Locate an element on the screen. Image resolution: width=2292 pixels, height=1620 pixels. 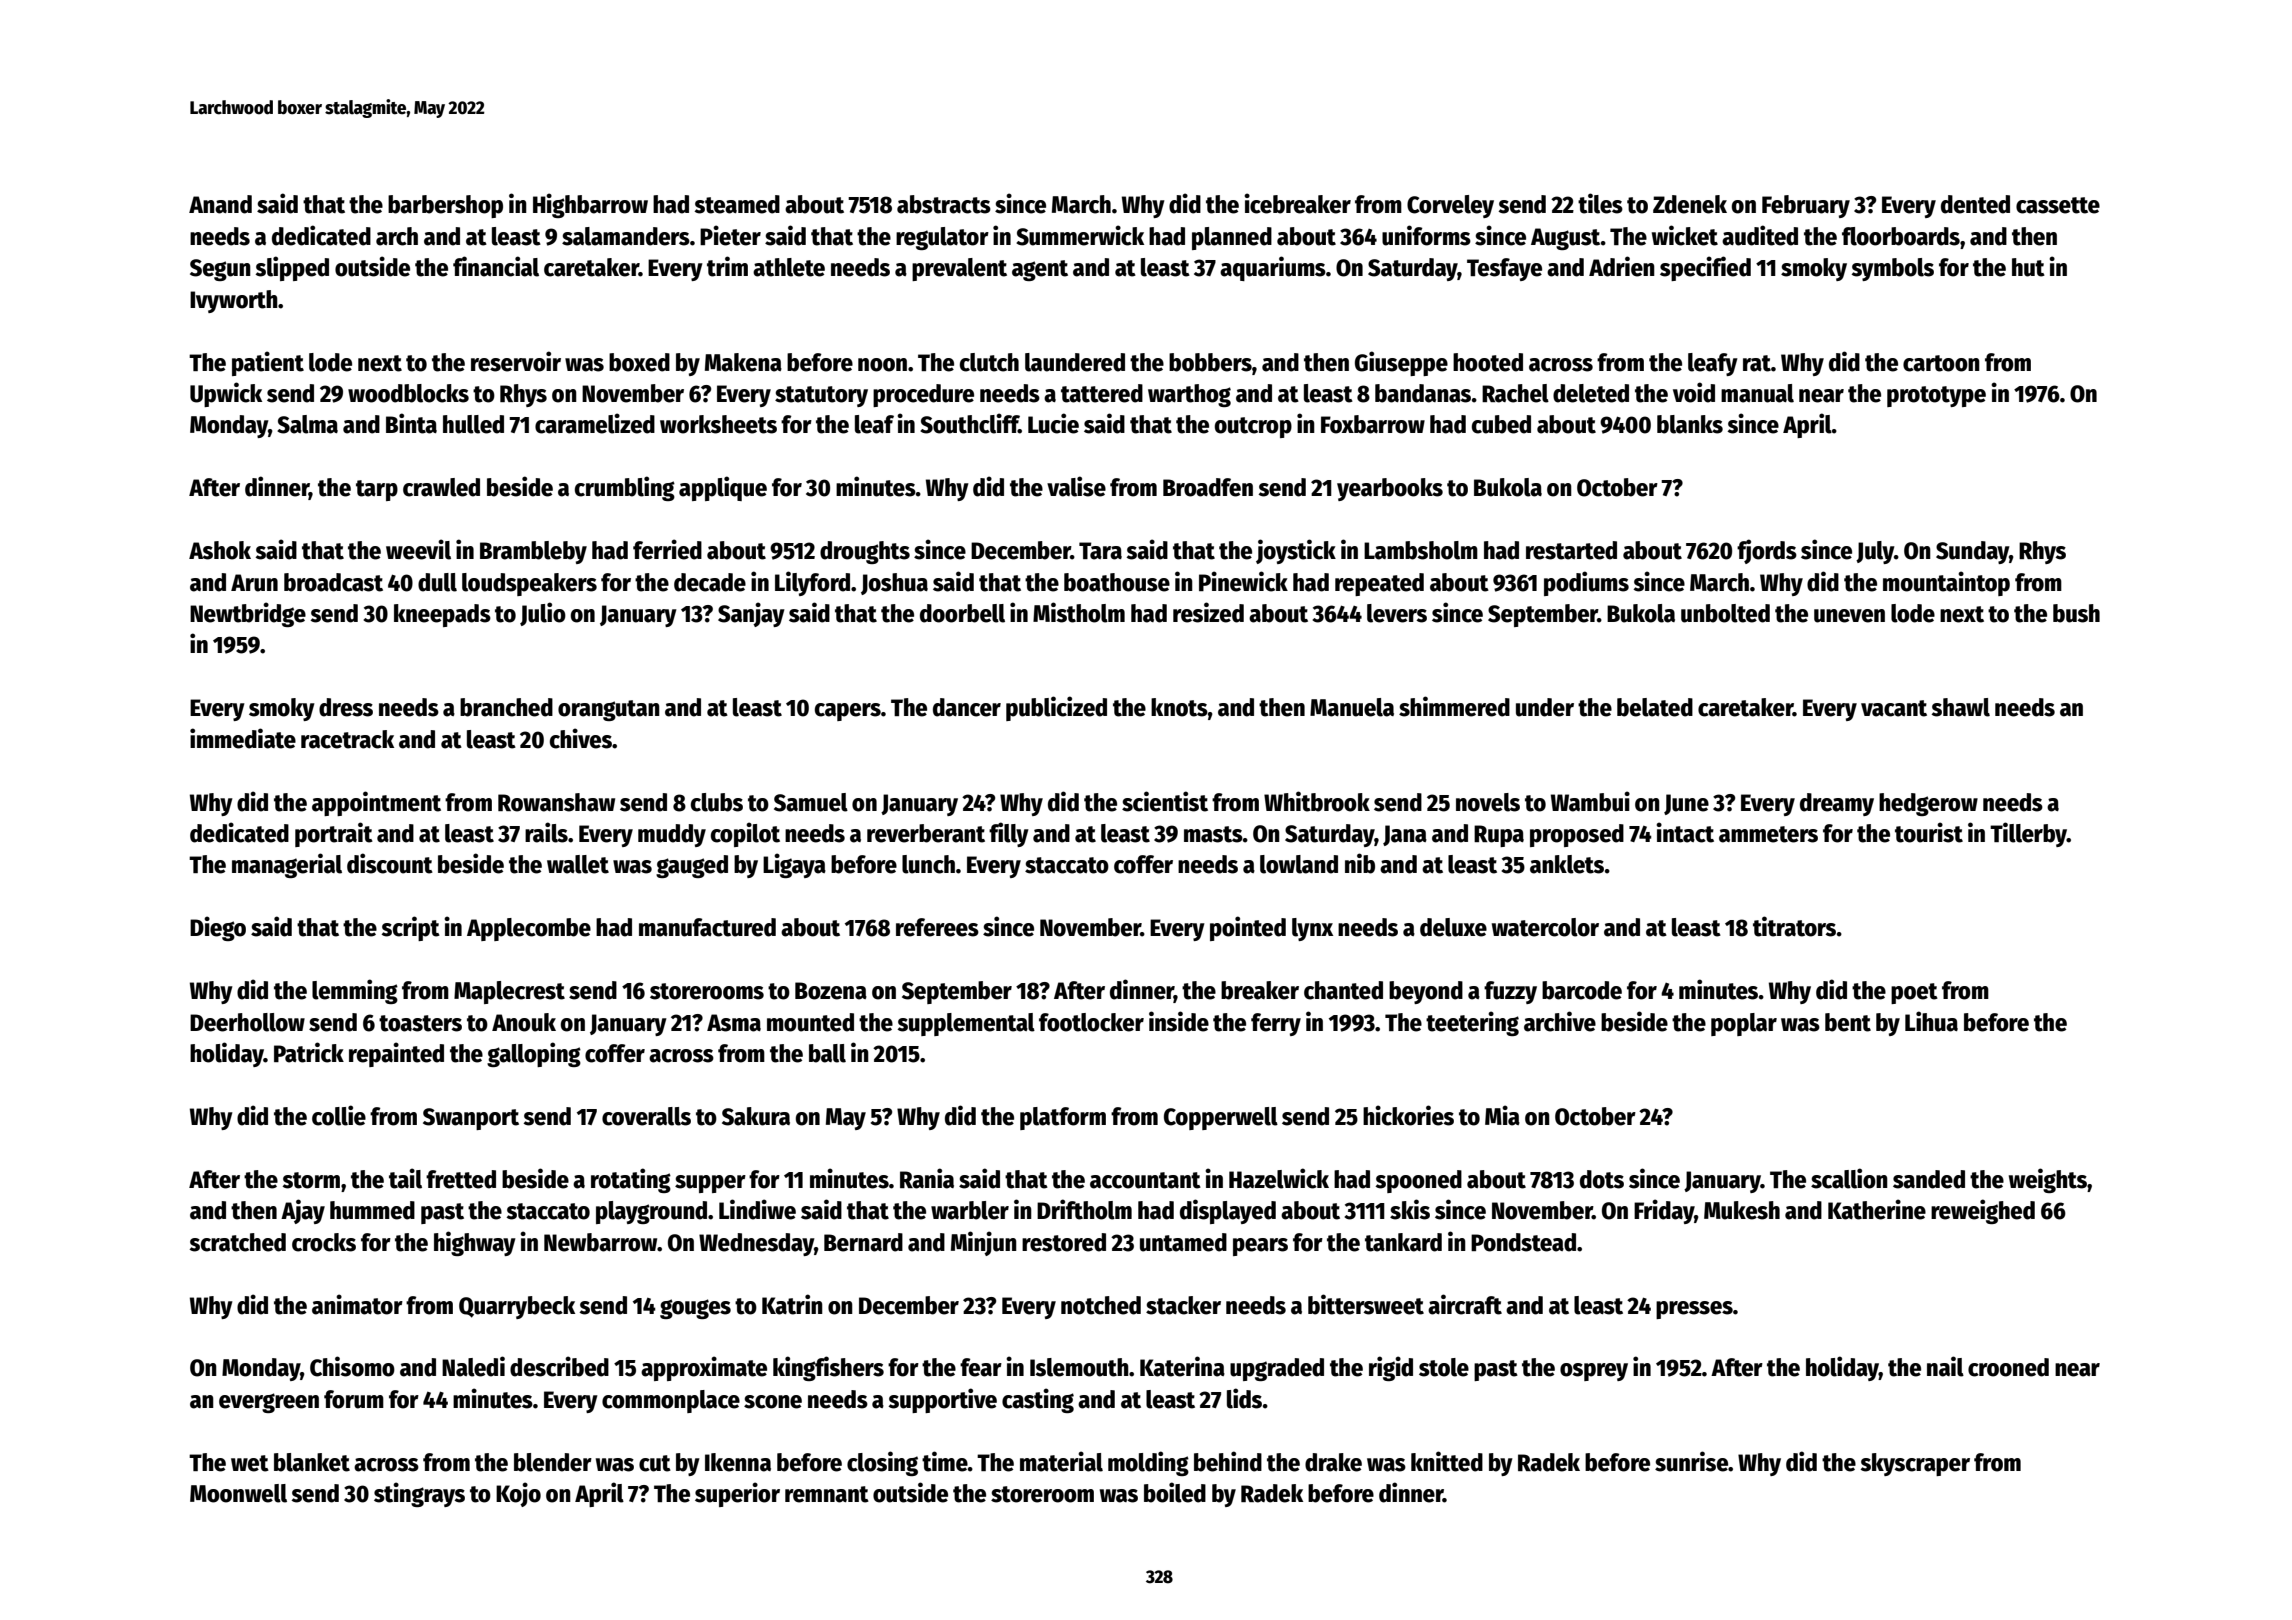
levers is located at coordinates (1397, 613).
